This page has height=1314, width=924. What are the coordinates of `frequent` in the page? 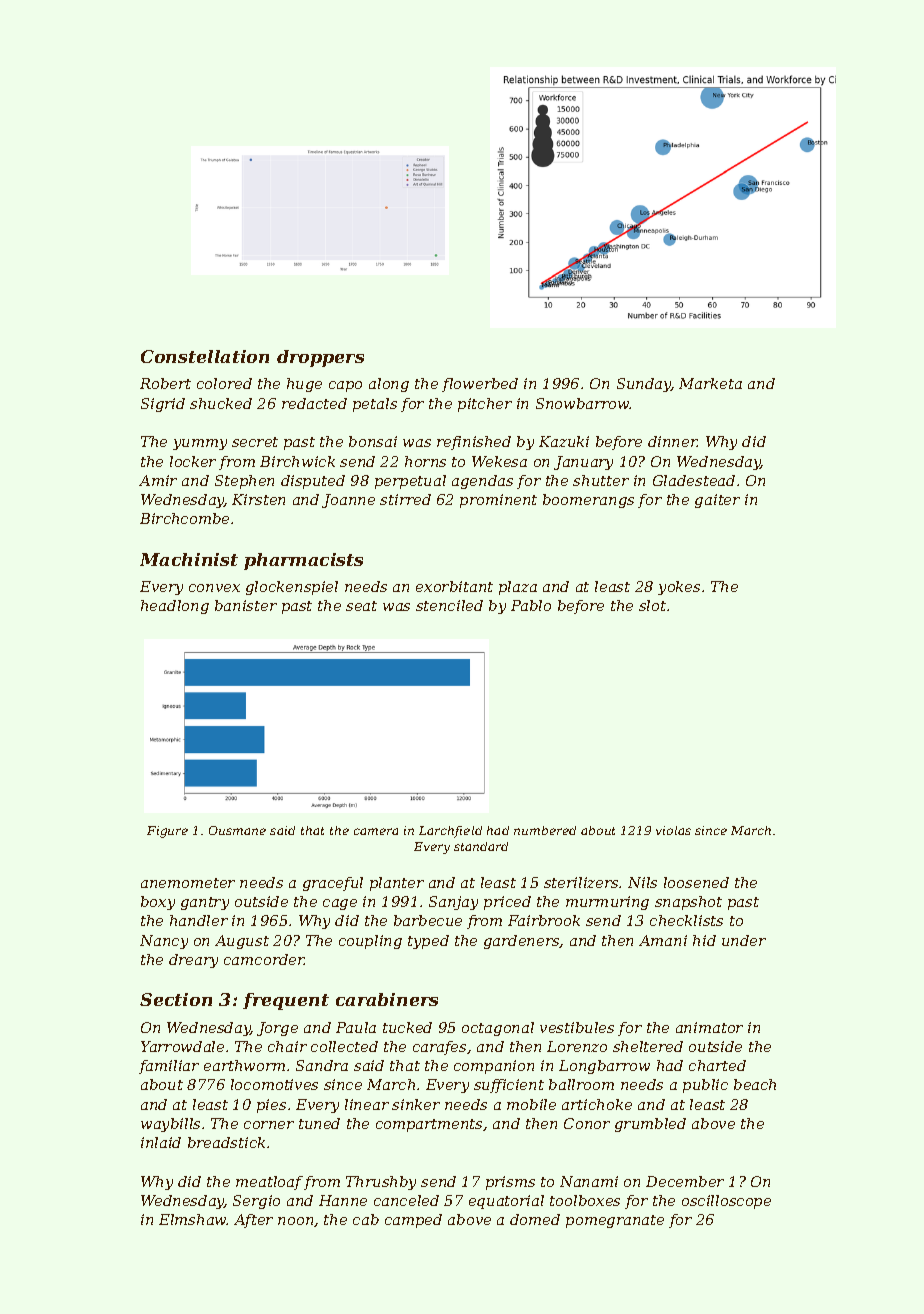 It's located at (286, 1001).
